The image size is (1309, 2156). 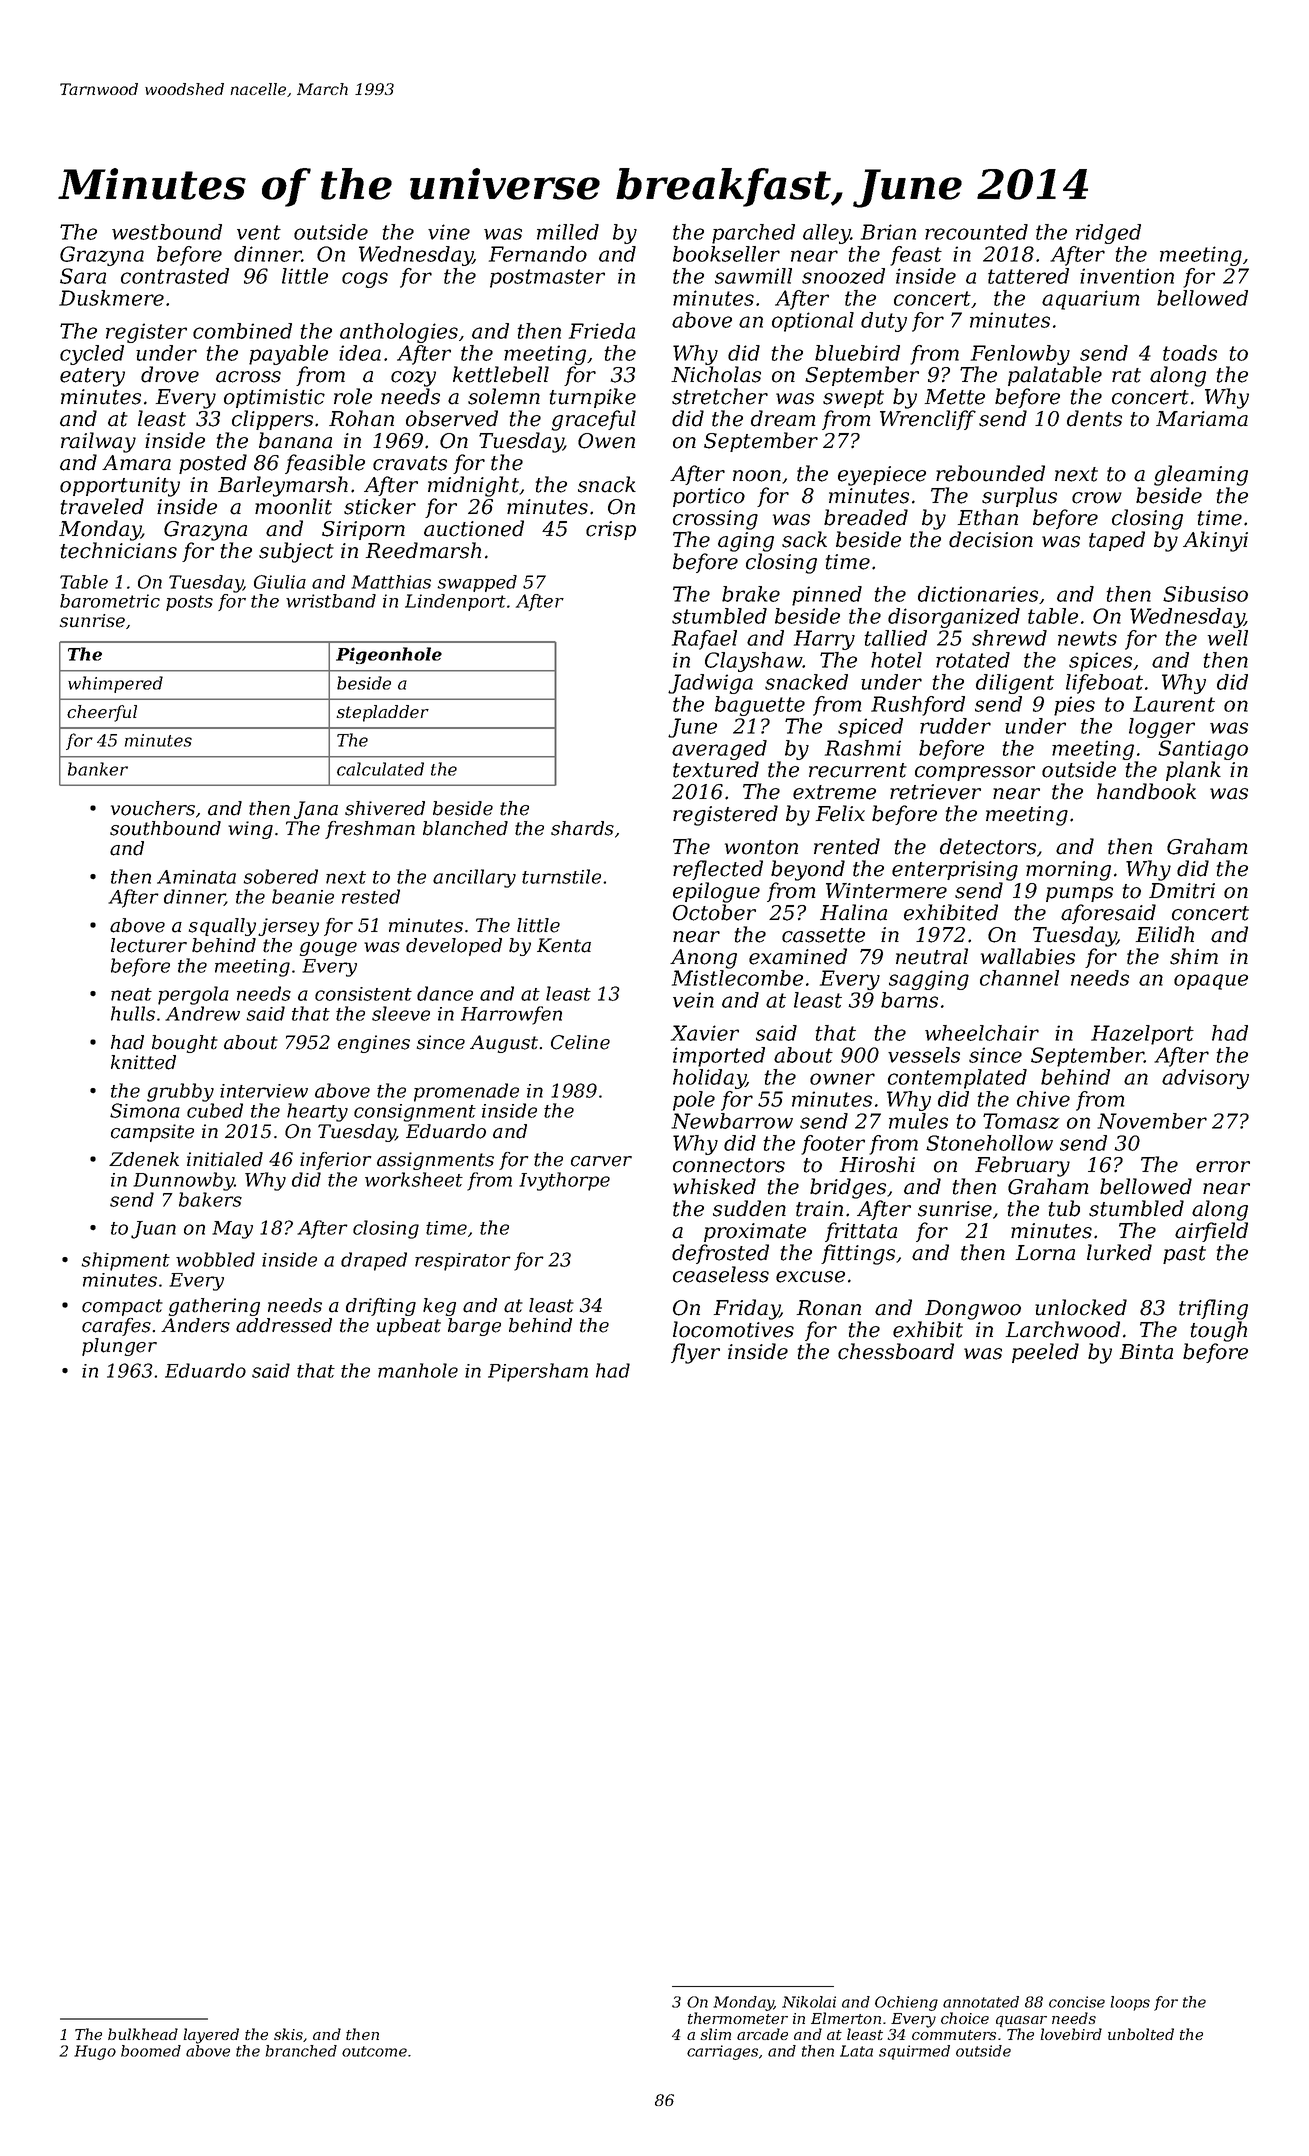 I want to click on skis, so click(x=288, y=2034).
